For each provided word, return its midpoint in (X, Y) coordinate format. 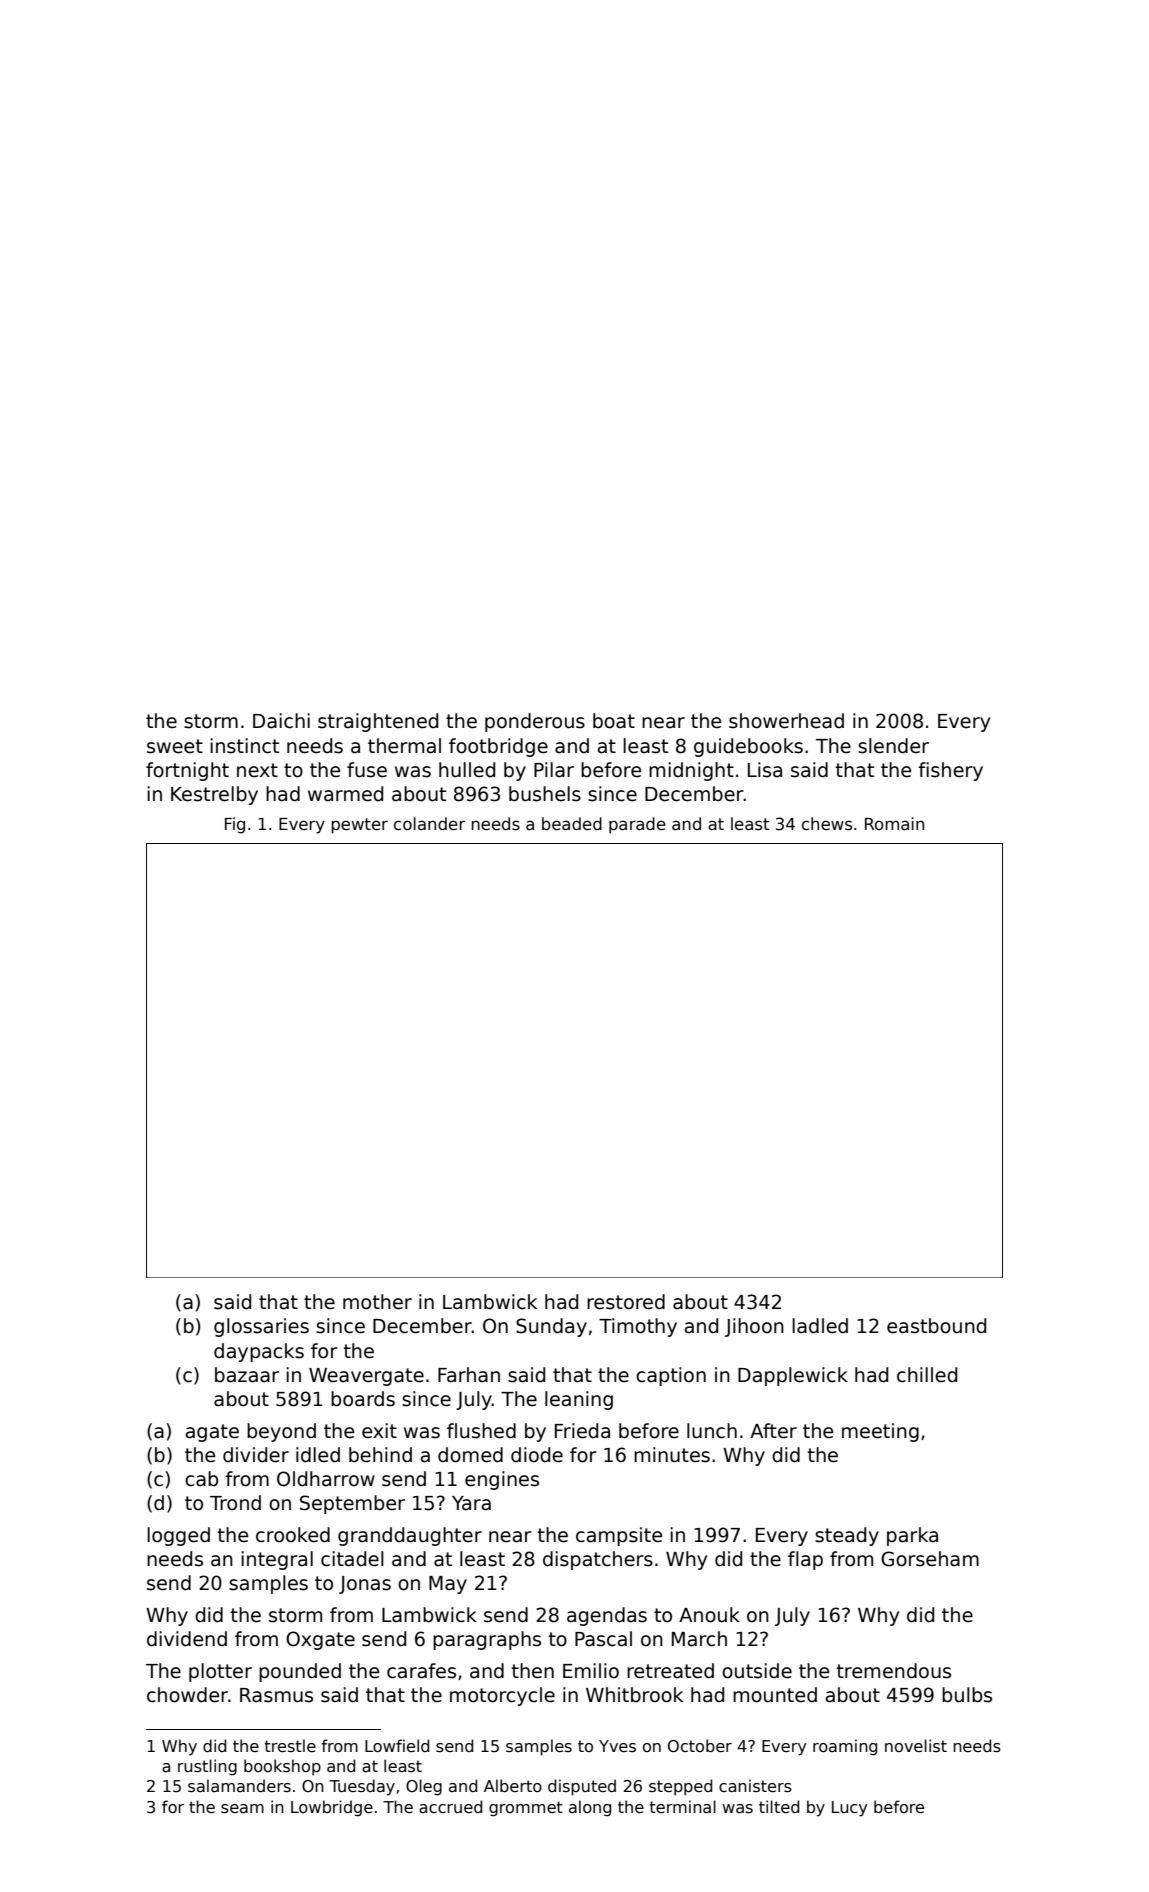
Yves (617, 1746)
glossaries (261, 1327)
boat (614, 721)
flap (805, 1560)
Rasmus (276, 1695)
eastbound (936, 1326)
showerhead (786, 721)
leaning (579, 1400)
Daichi (281, 721)
